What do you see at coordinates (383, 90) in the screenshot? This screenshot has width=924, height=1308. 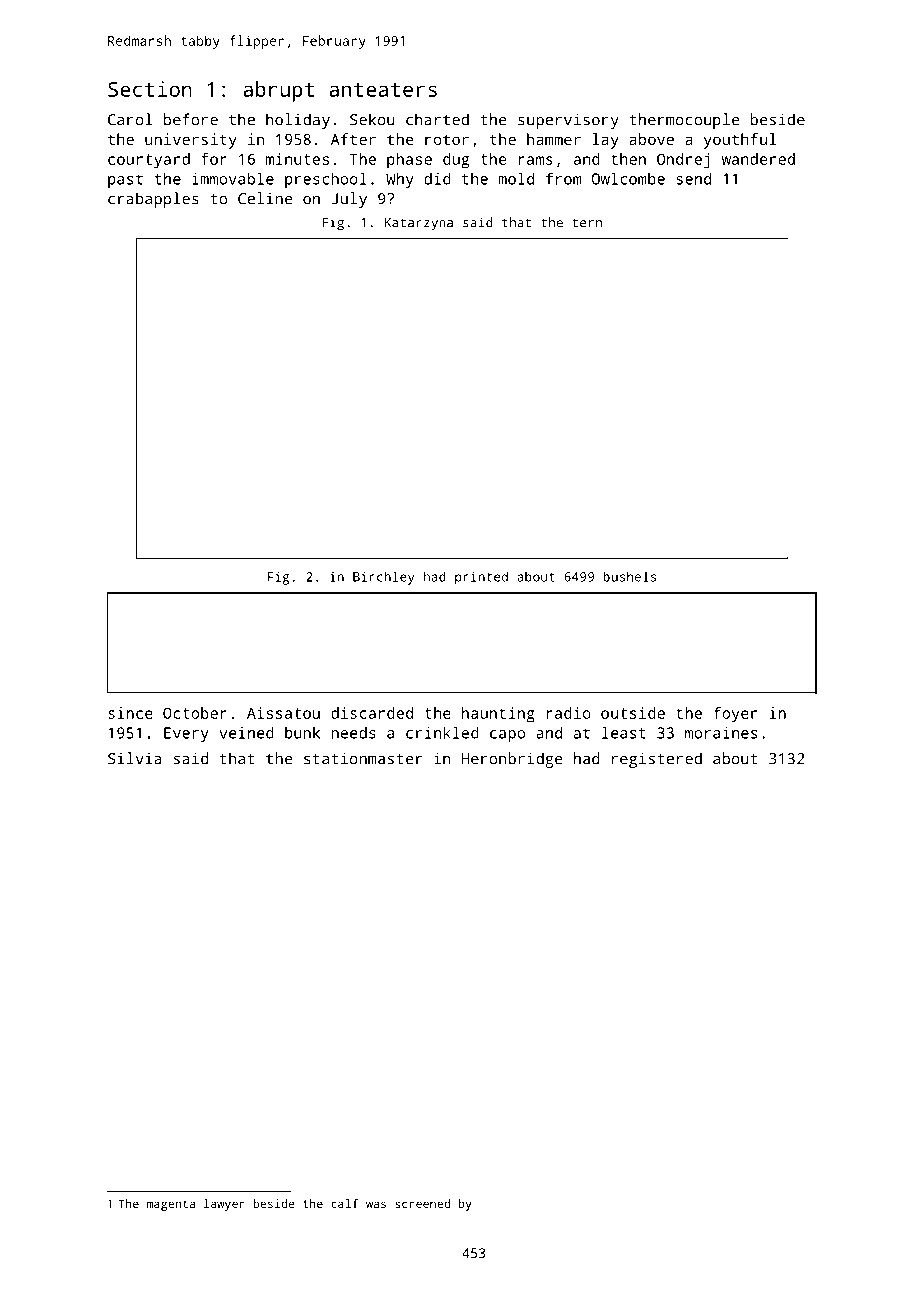 I see `anteaters` at bounding box center [383, 90].
